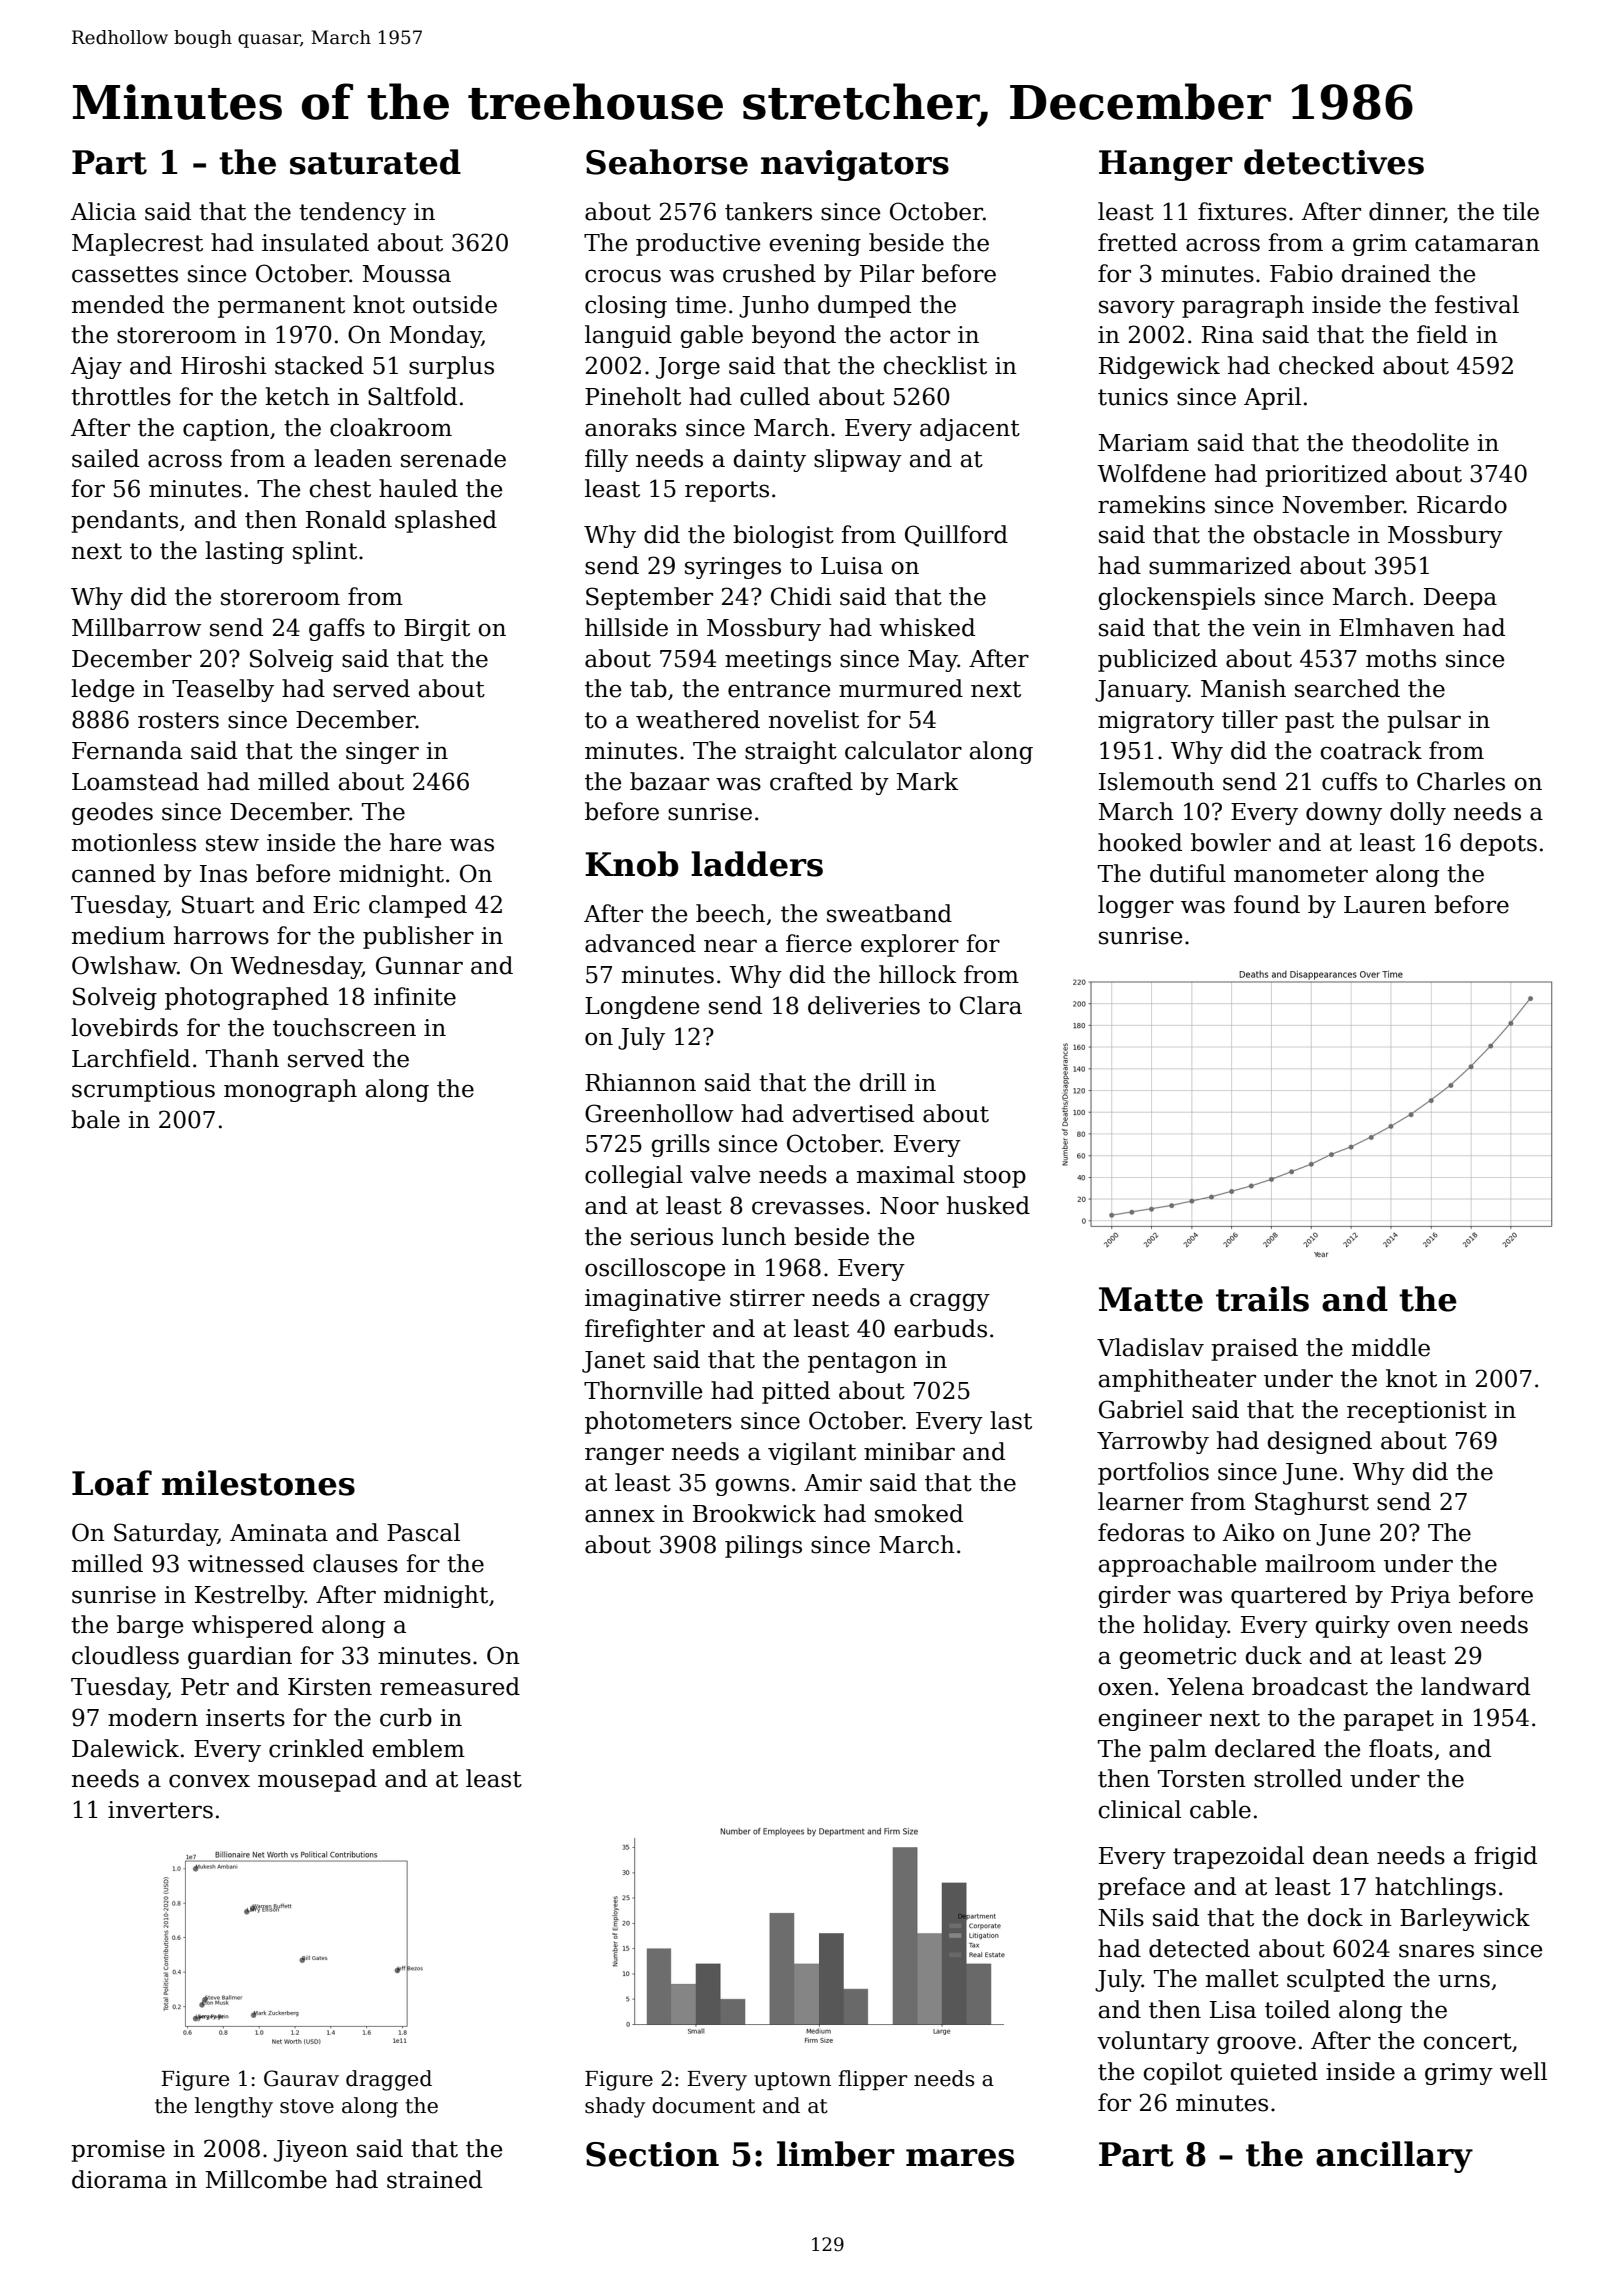 This image has height=2292, width=1620. What do you see at coordinates (956, 536) in the image?
I see `Quillford` at bounding box center [956, 536].
